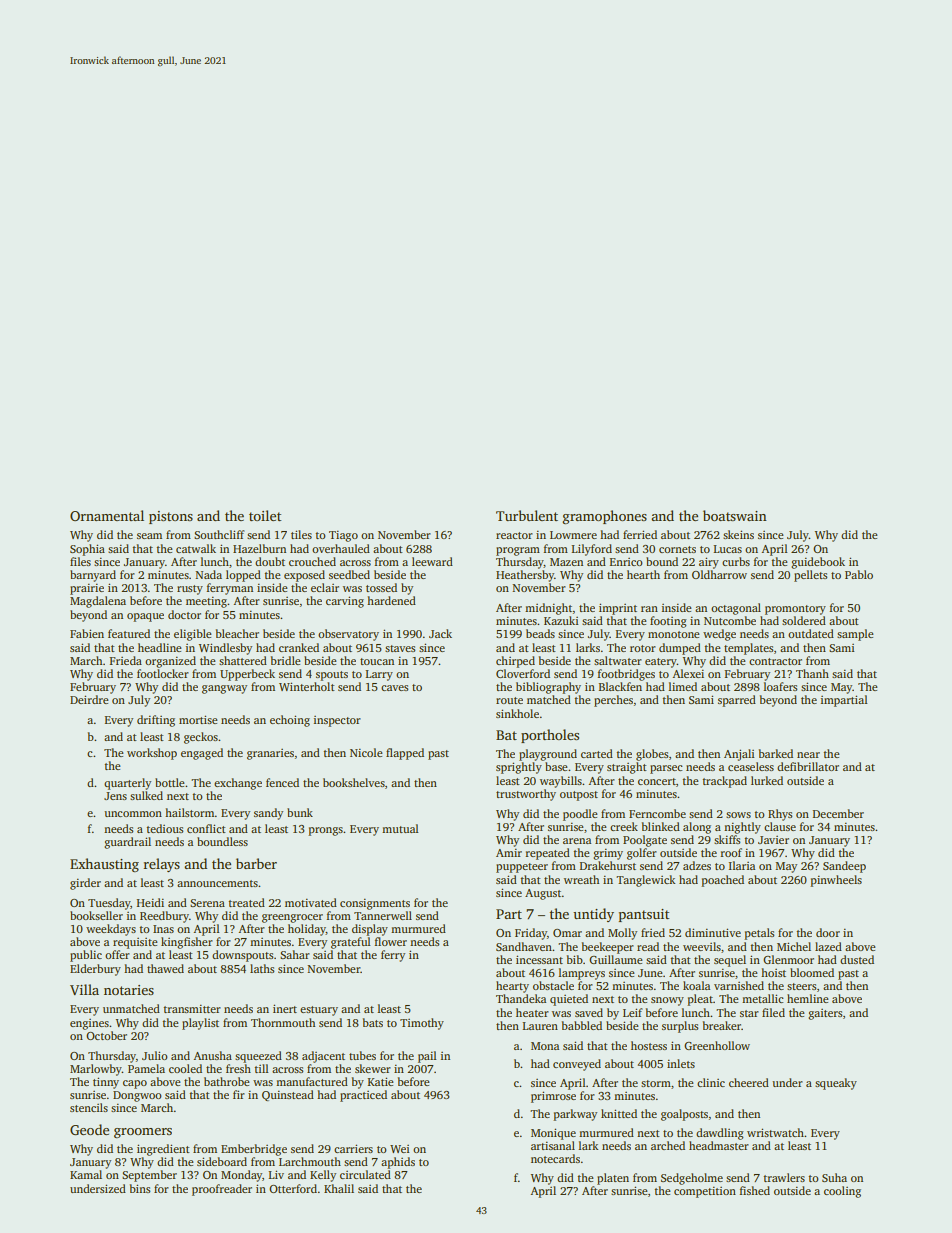  I want to click on bottle, so click(170, 782).
